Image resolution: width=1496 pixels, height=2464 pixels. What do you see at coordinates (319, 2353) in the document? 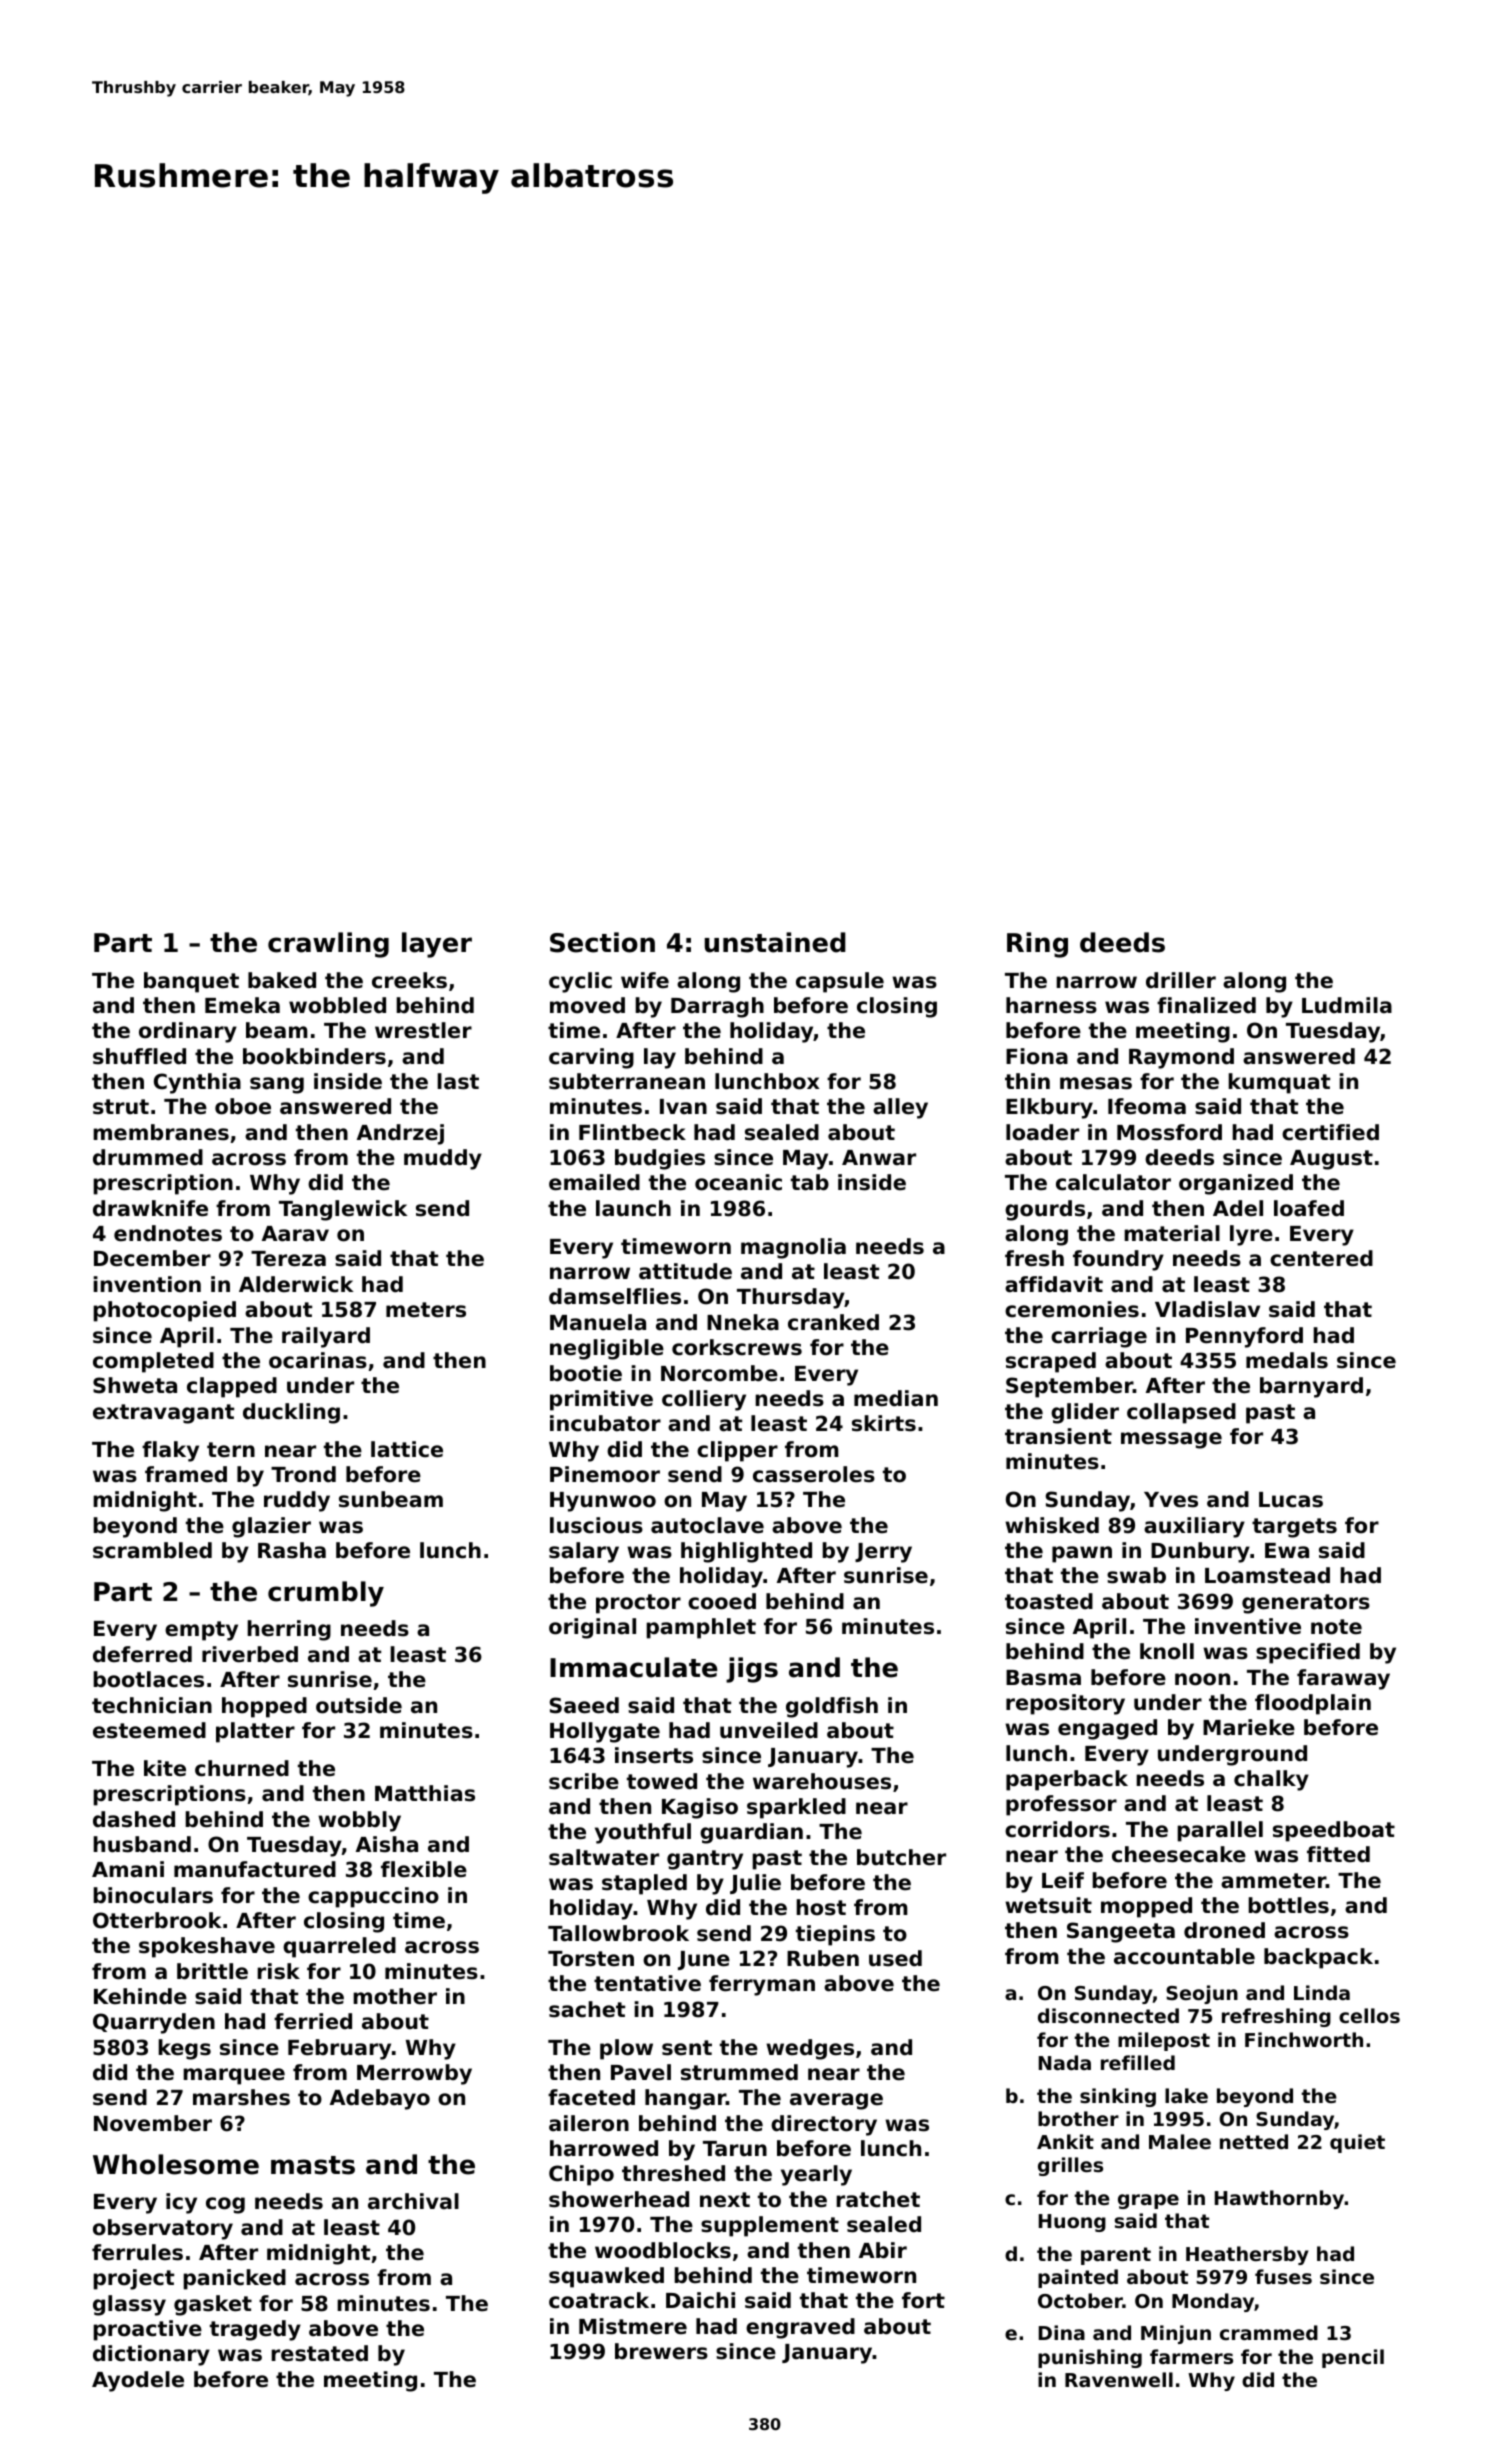
I see `restated` at bounding box center [319, 2353].
